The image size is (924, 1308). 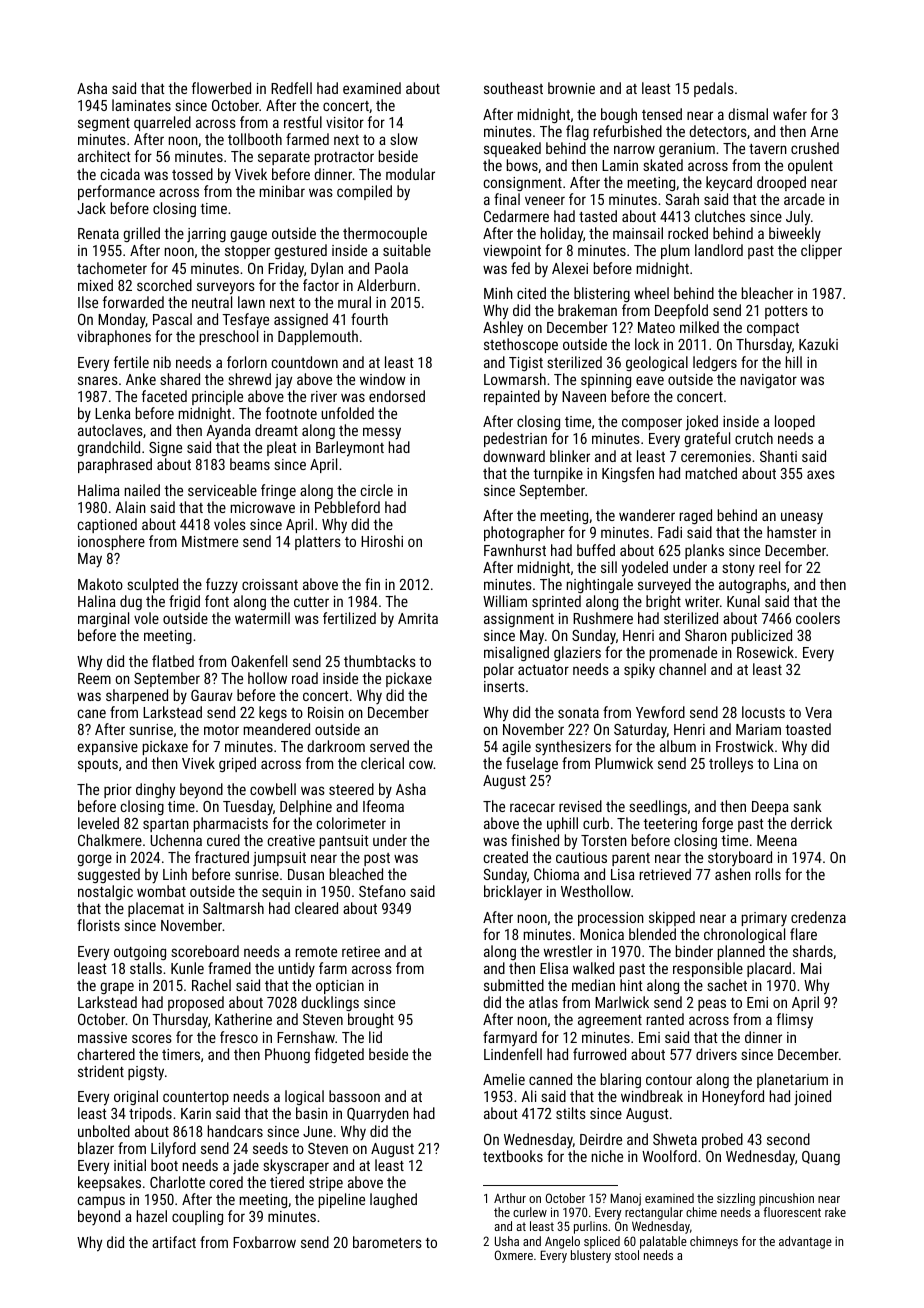 What do you see at coordinates (100, 584) in the image?
I see `Makoto` at bounding box center [100, 584].
